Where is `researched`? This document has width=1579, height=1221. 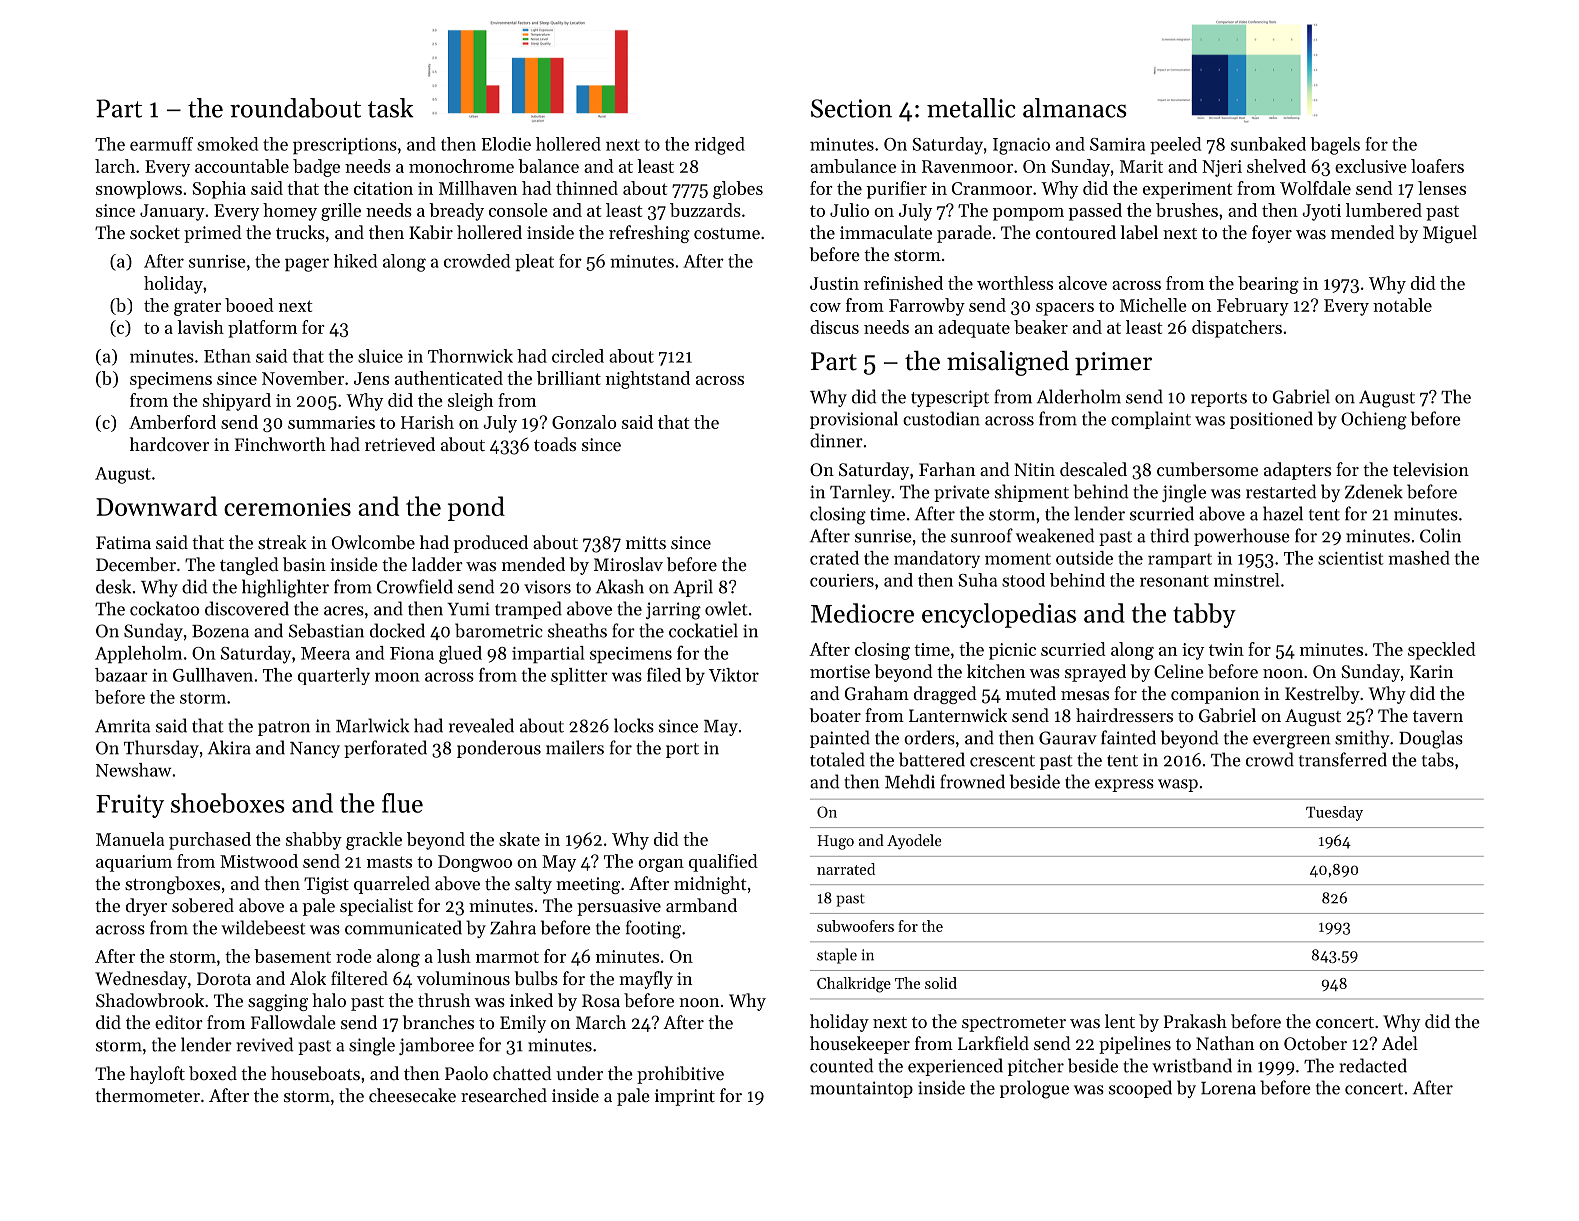
researched is located at coordinates (504, 1095).
